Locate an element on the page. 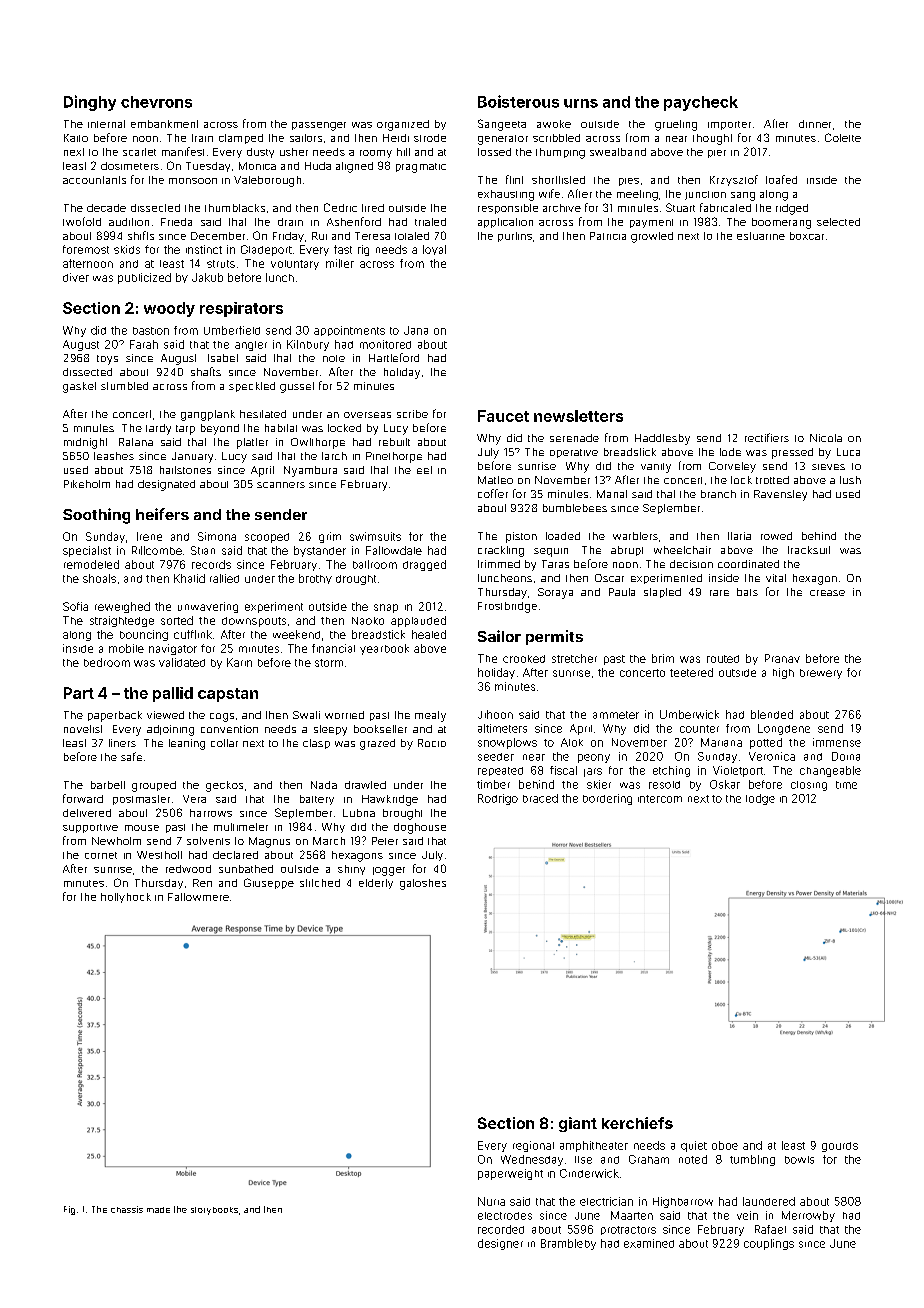 The width and height of the document is (924, 1308). Dinghy is located at coordinates (90, 103).
